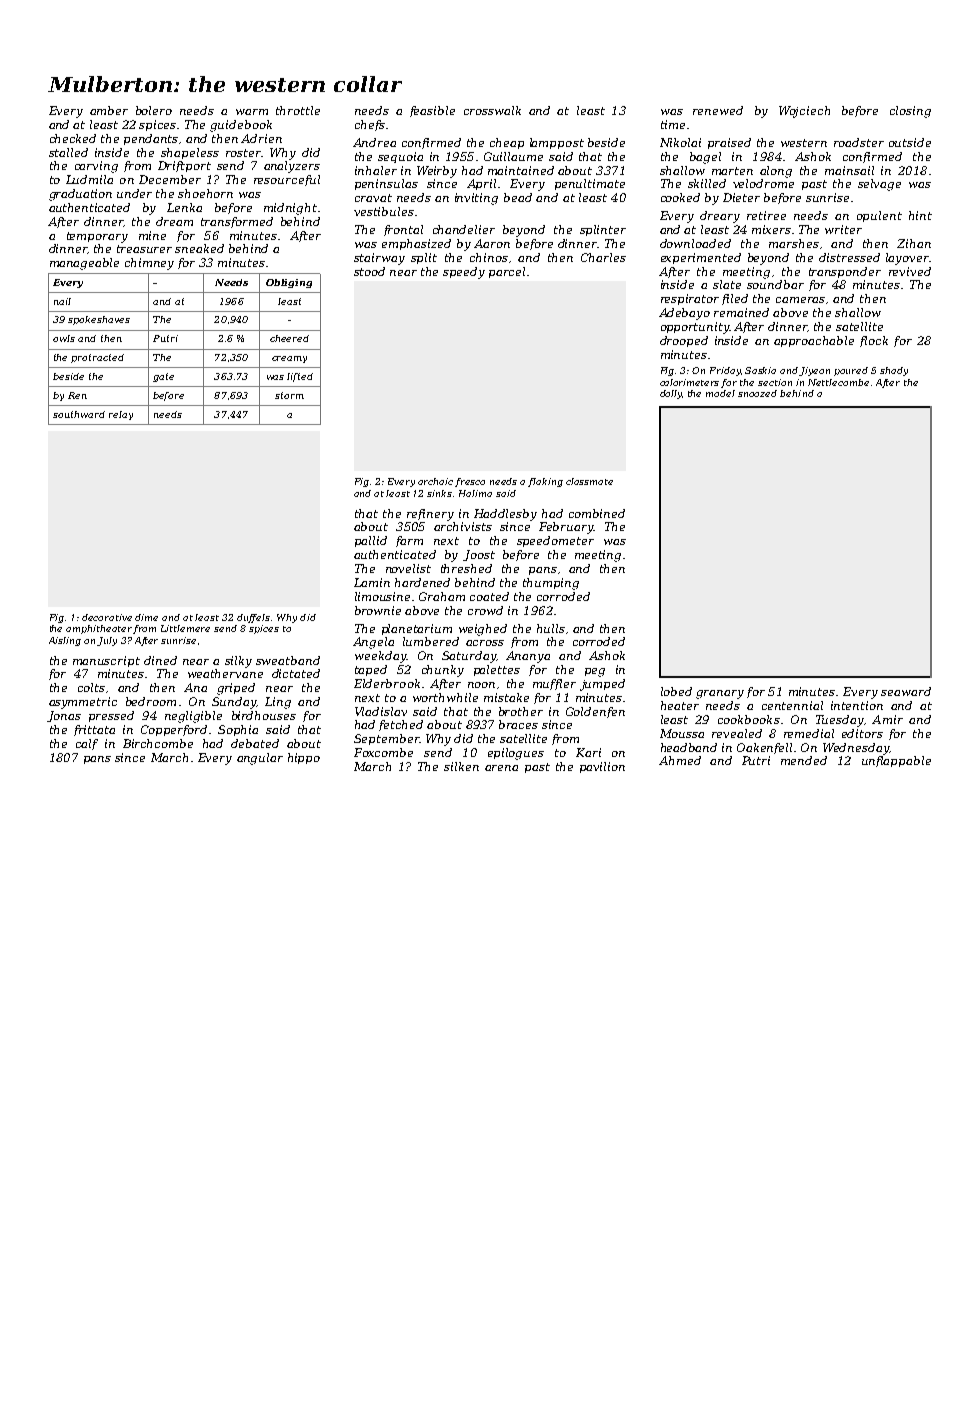 The width and height of the screenshot is (980, 1419). What do you see at coordinates (146, 617) in the screenshot?
I see `dime` at bounding box center [146, 617].
